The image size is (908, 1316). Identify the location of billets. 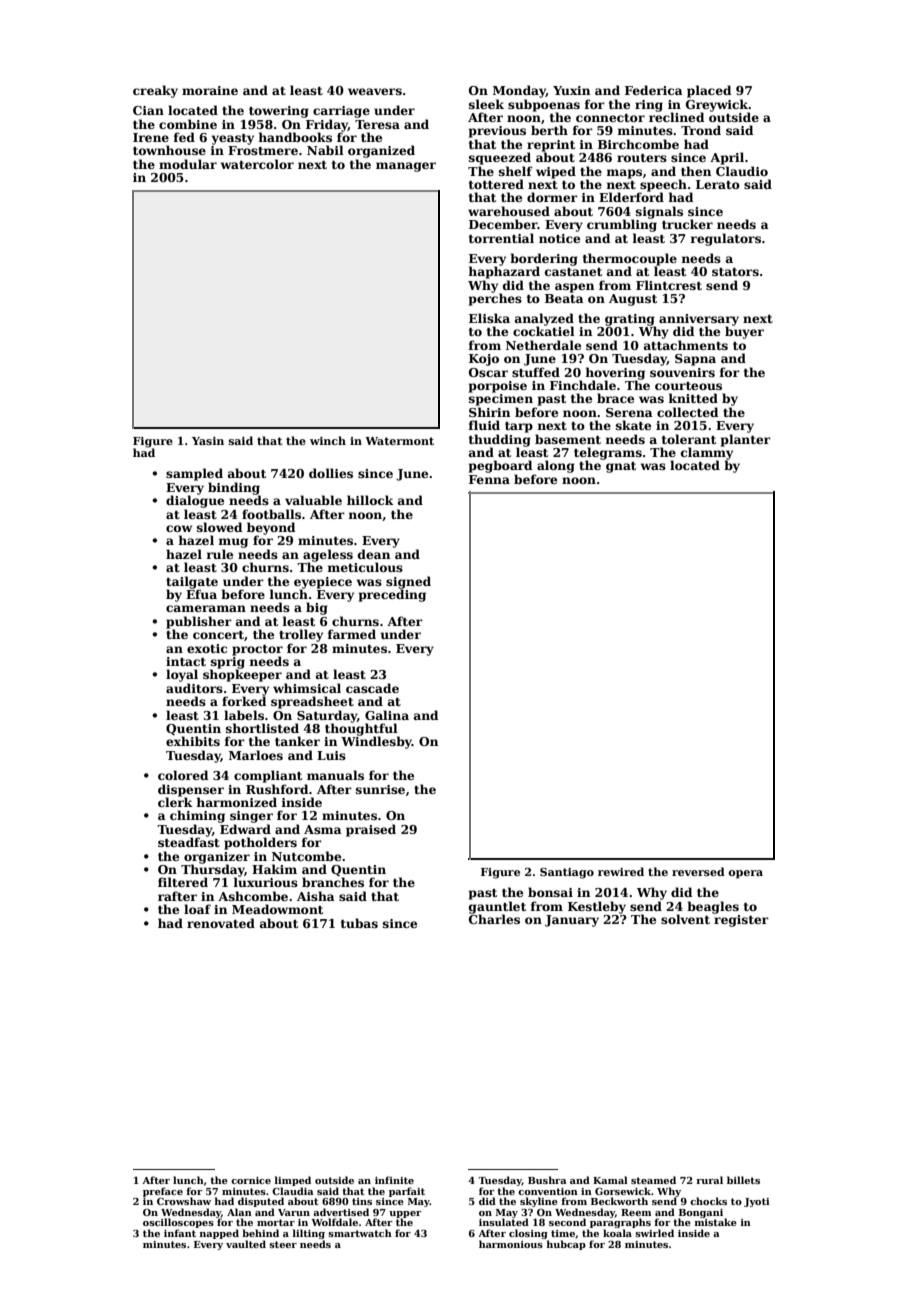
(743, 1180).
